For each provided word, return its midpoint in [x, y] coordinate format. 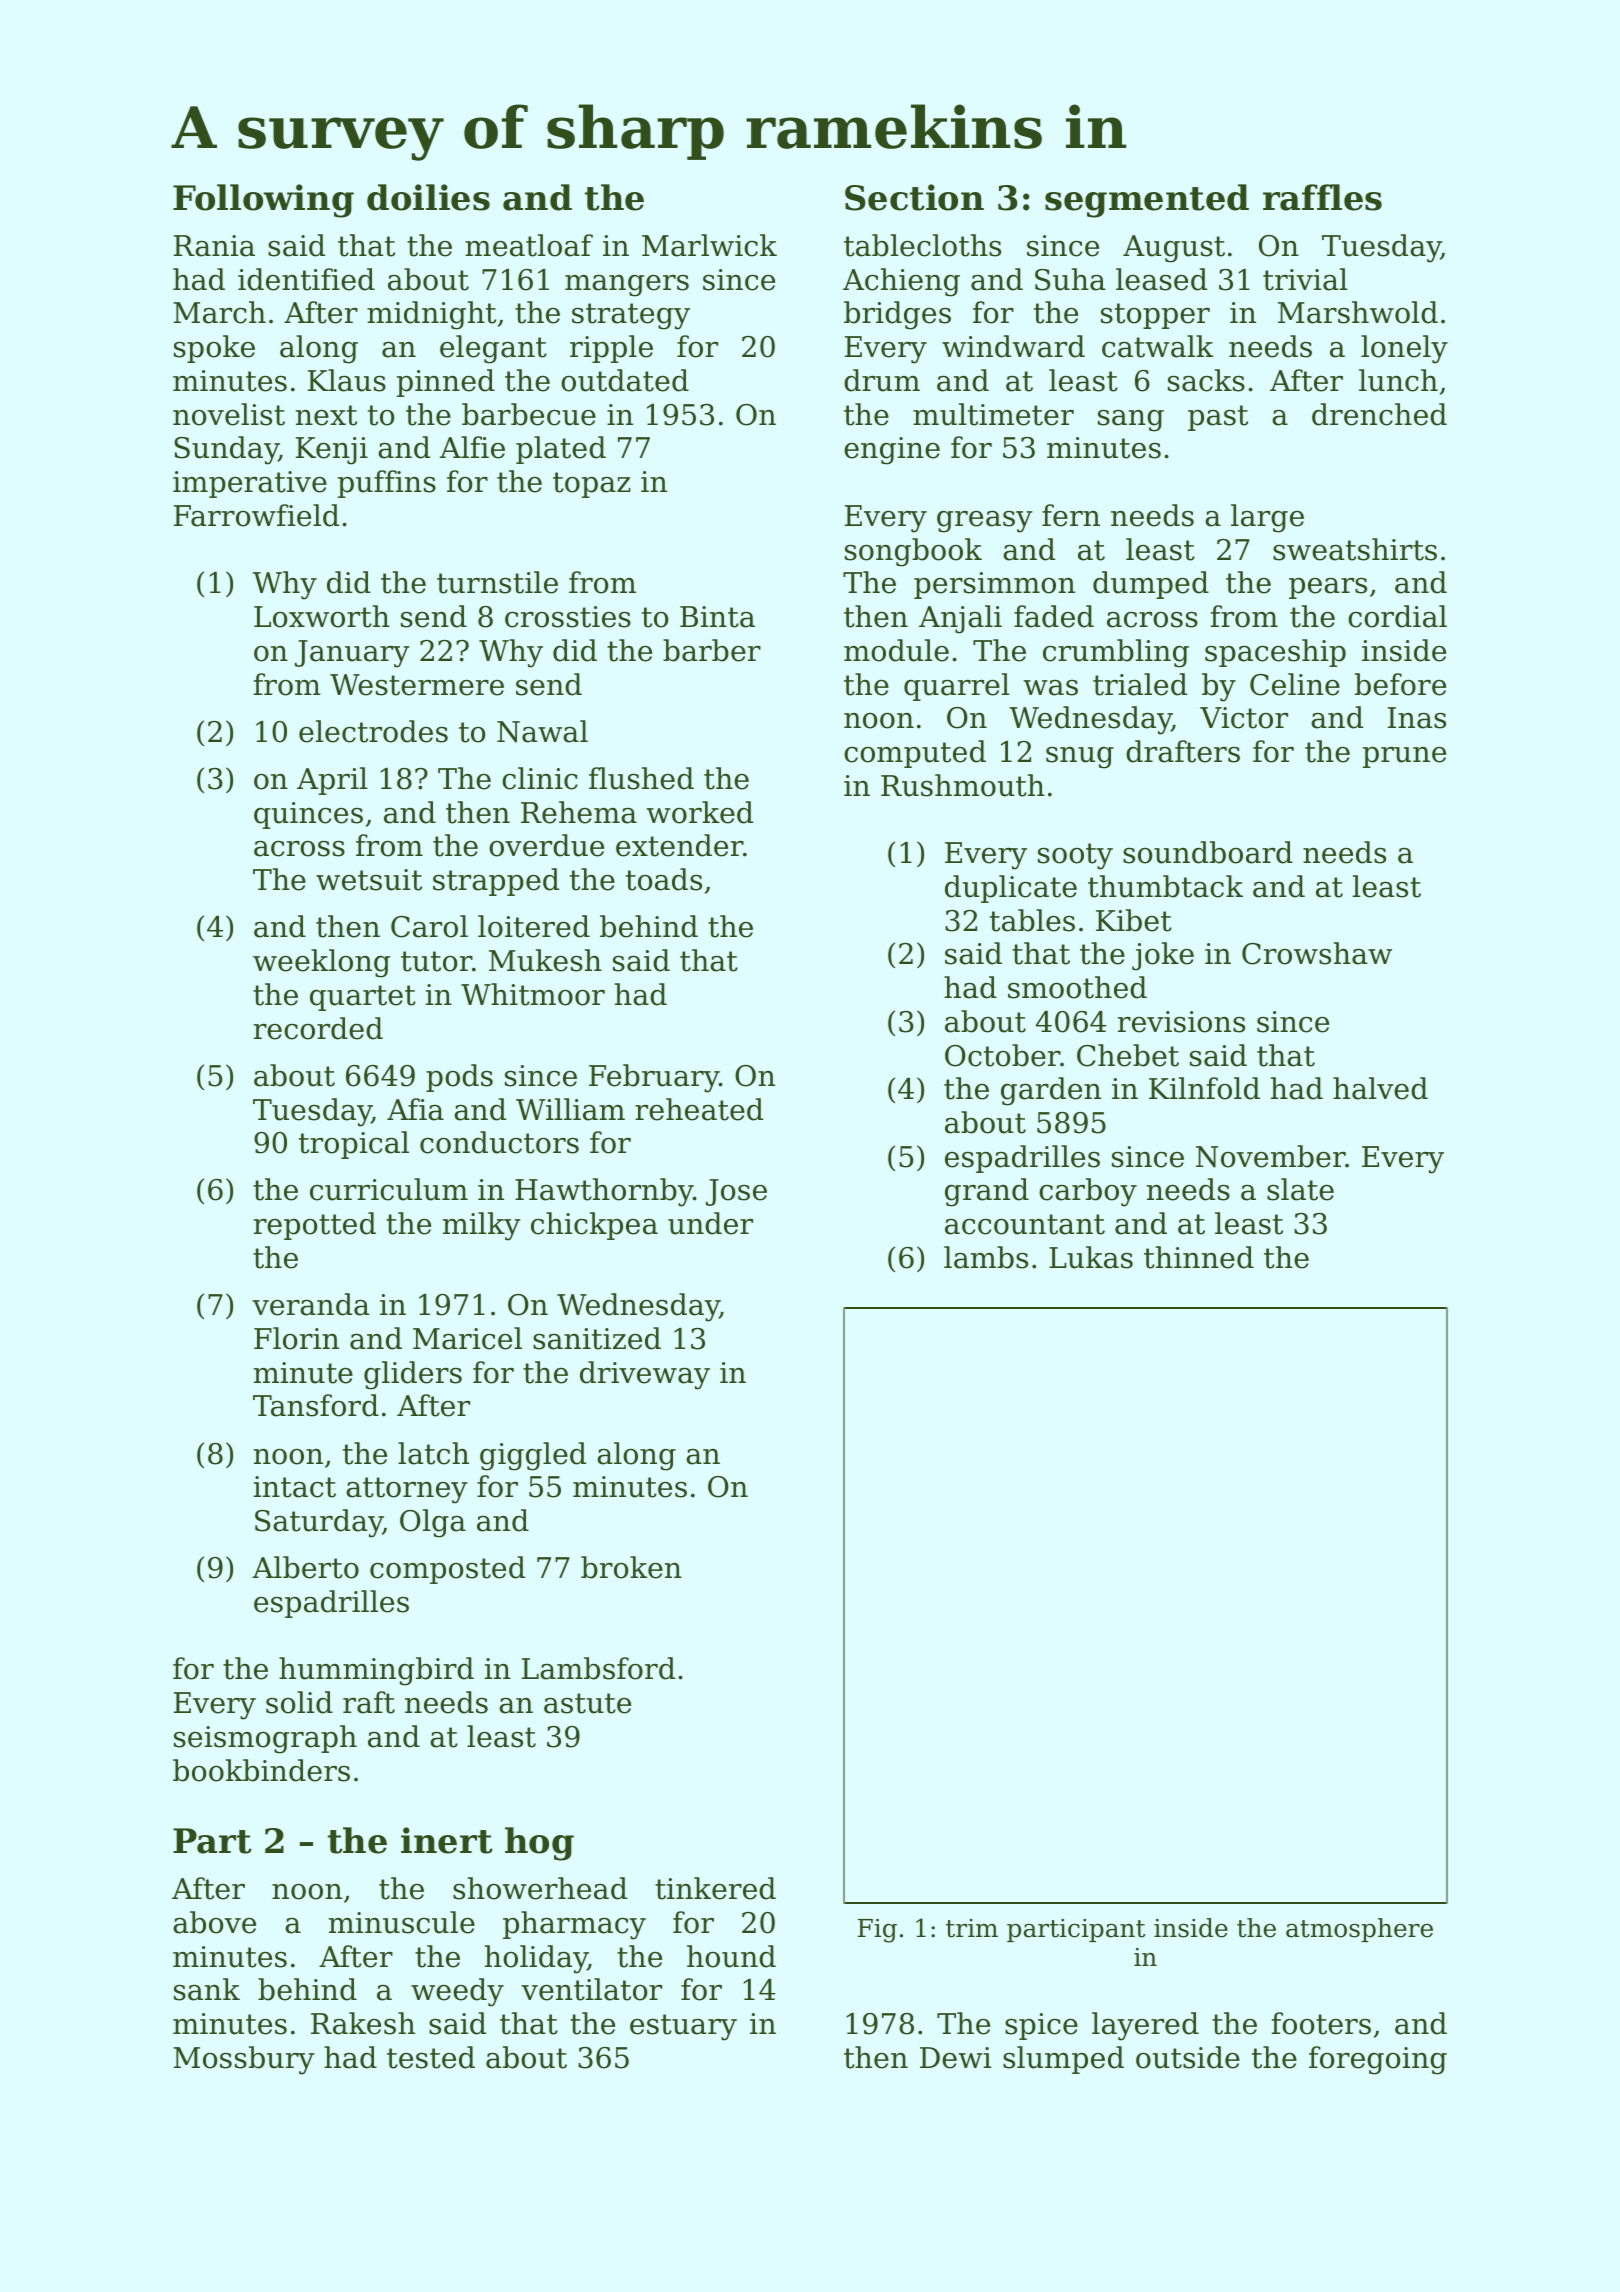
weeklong [321, 963]
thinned [1199, 1257]
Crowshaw [1317, 953]
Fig [877, 1931]
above [214, 1922]
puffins [387, 484]
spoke [214, 349]
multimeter [993, 414]
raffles [1322, 197]
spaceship [1275, 653]
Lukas [1091, 1257]
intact [295, 1487]
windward [1013, 346]
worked [700, 812]
